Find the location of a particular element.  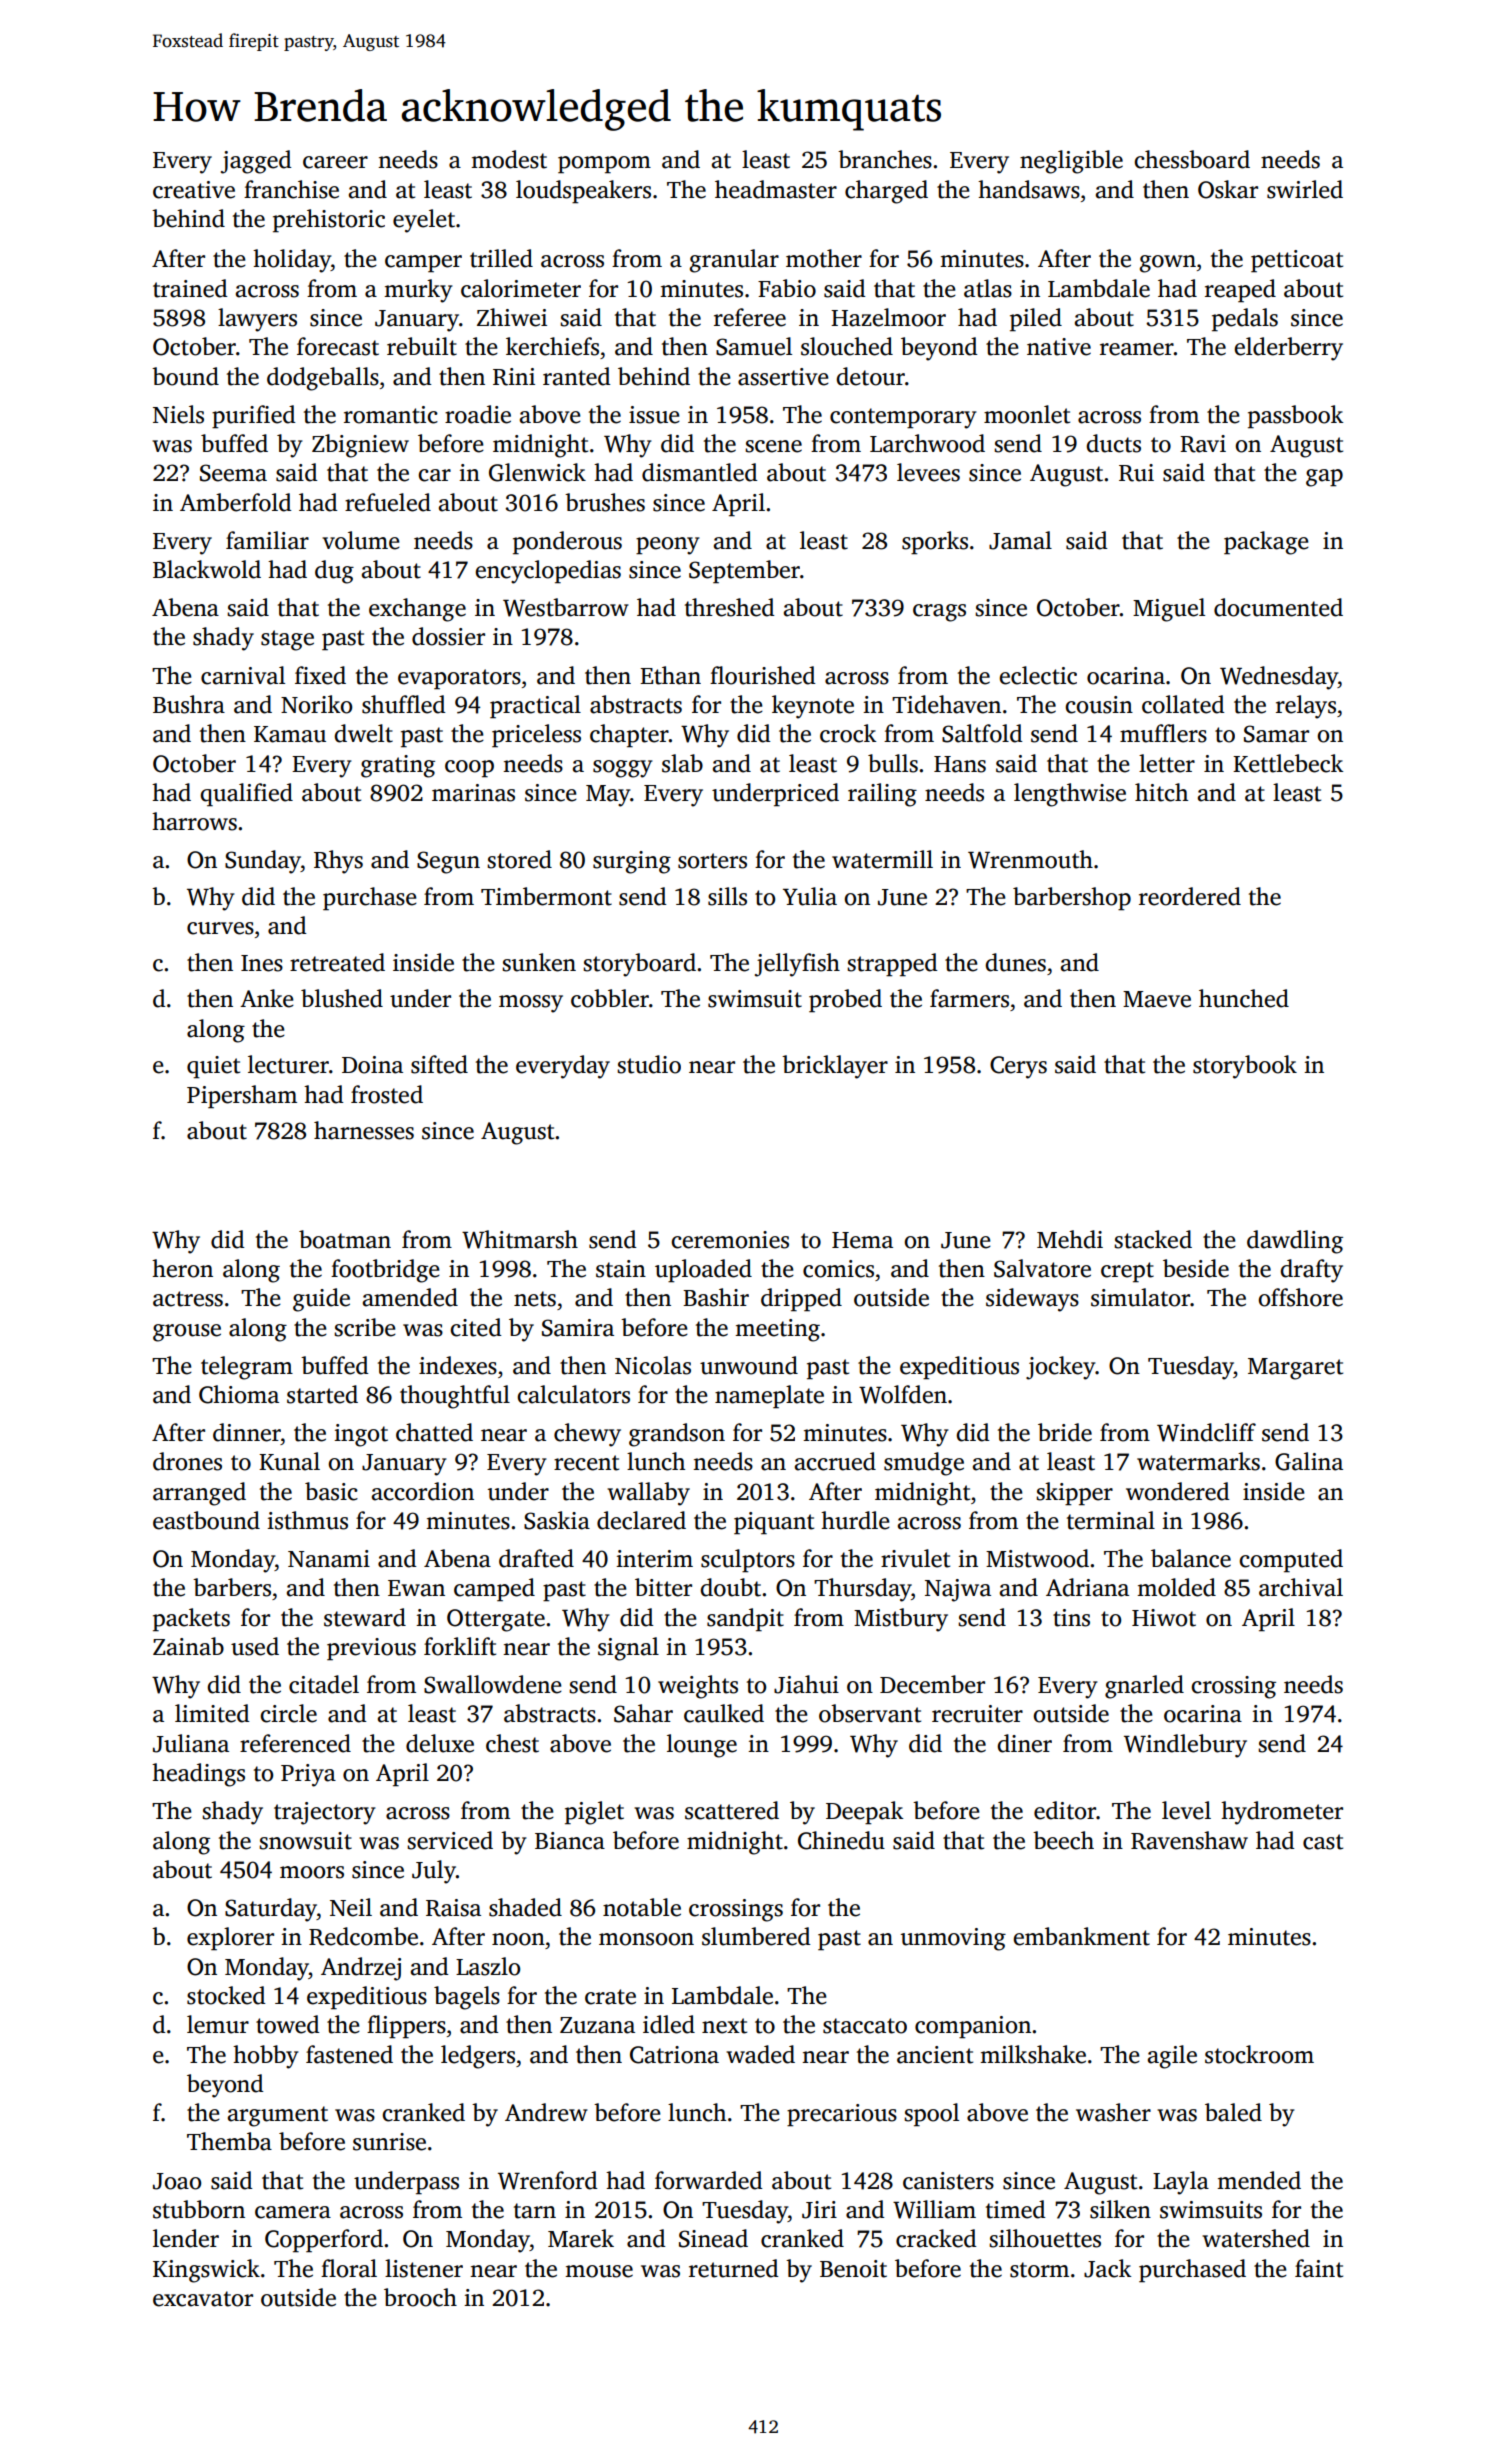

citadel is located at coordinates (324, 1684).
